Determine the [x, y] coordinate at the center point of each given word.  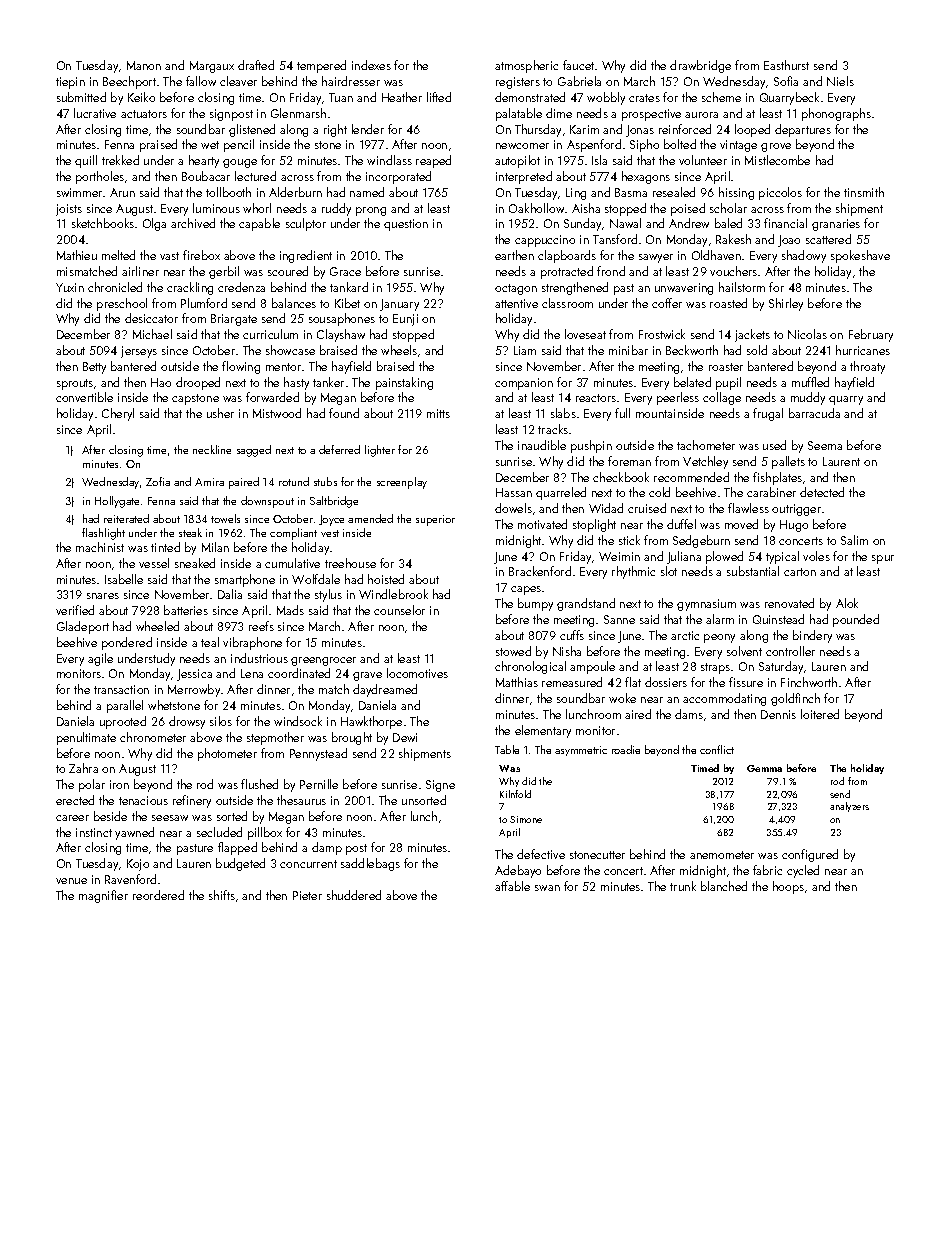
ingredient [306, 256]
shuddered [354, 895]
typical [782, 557]
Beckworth [692, 350]
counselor [399, 610]
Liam [525, 350]
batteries [186, 610]
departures [803, 130]
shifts [222, 895]
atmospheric [526, 66]
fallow [201, 81]
